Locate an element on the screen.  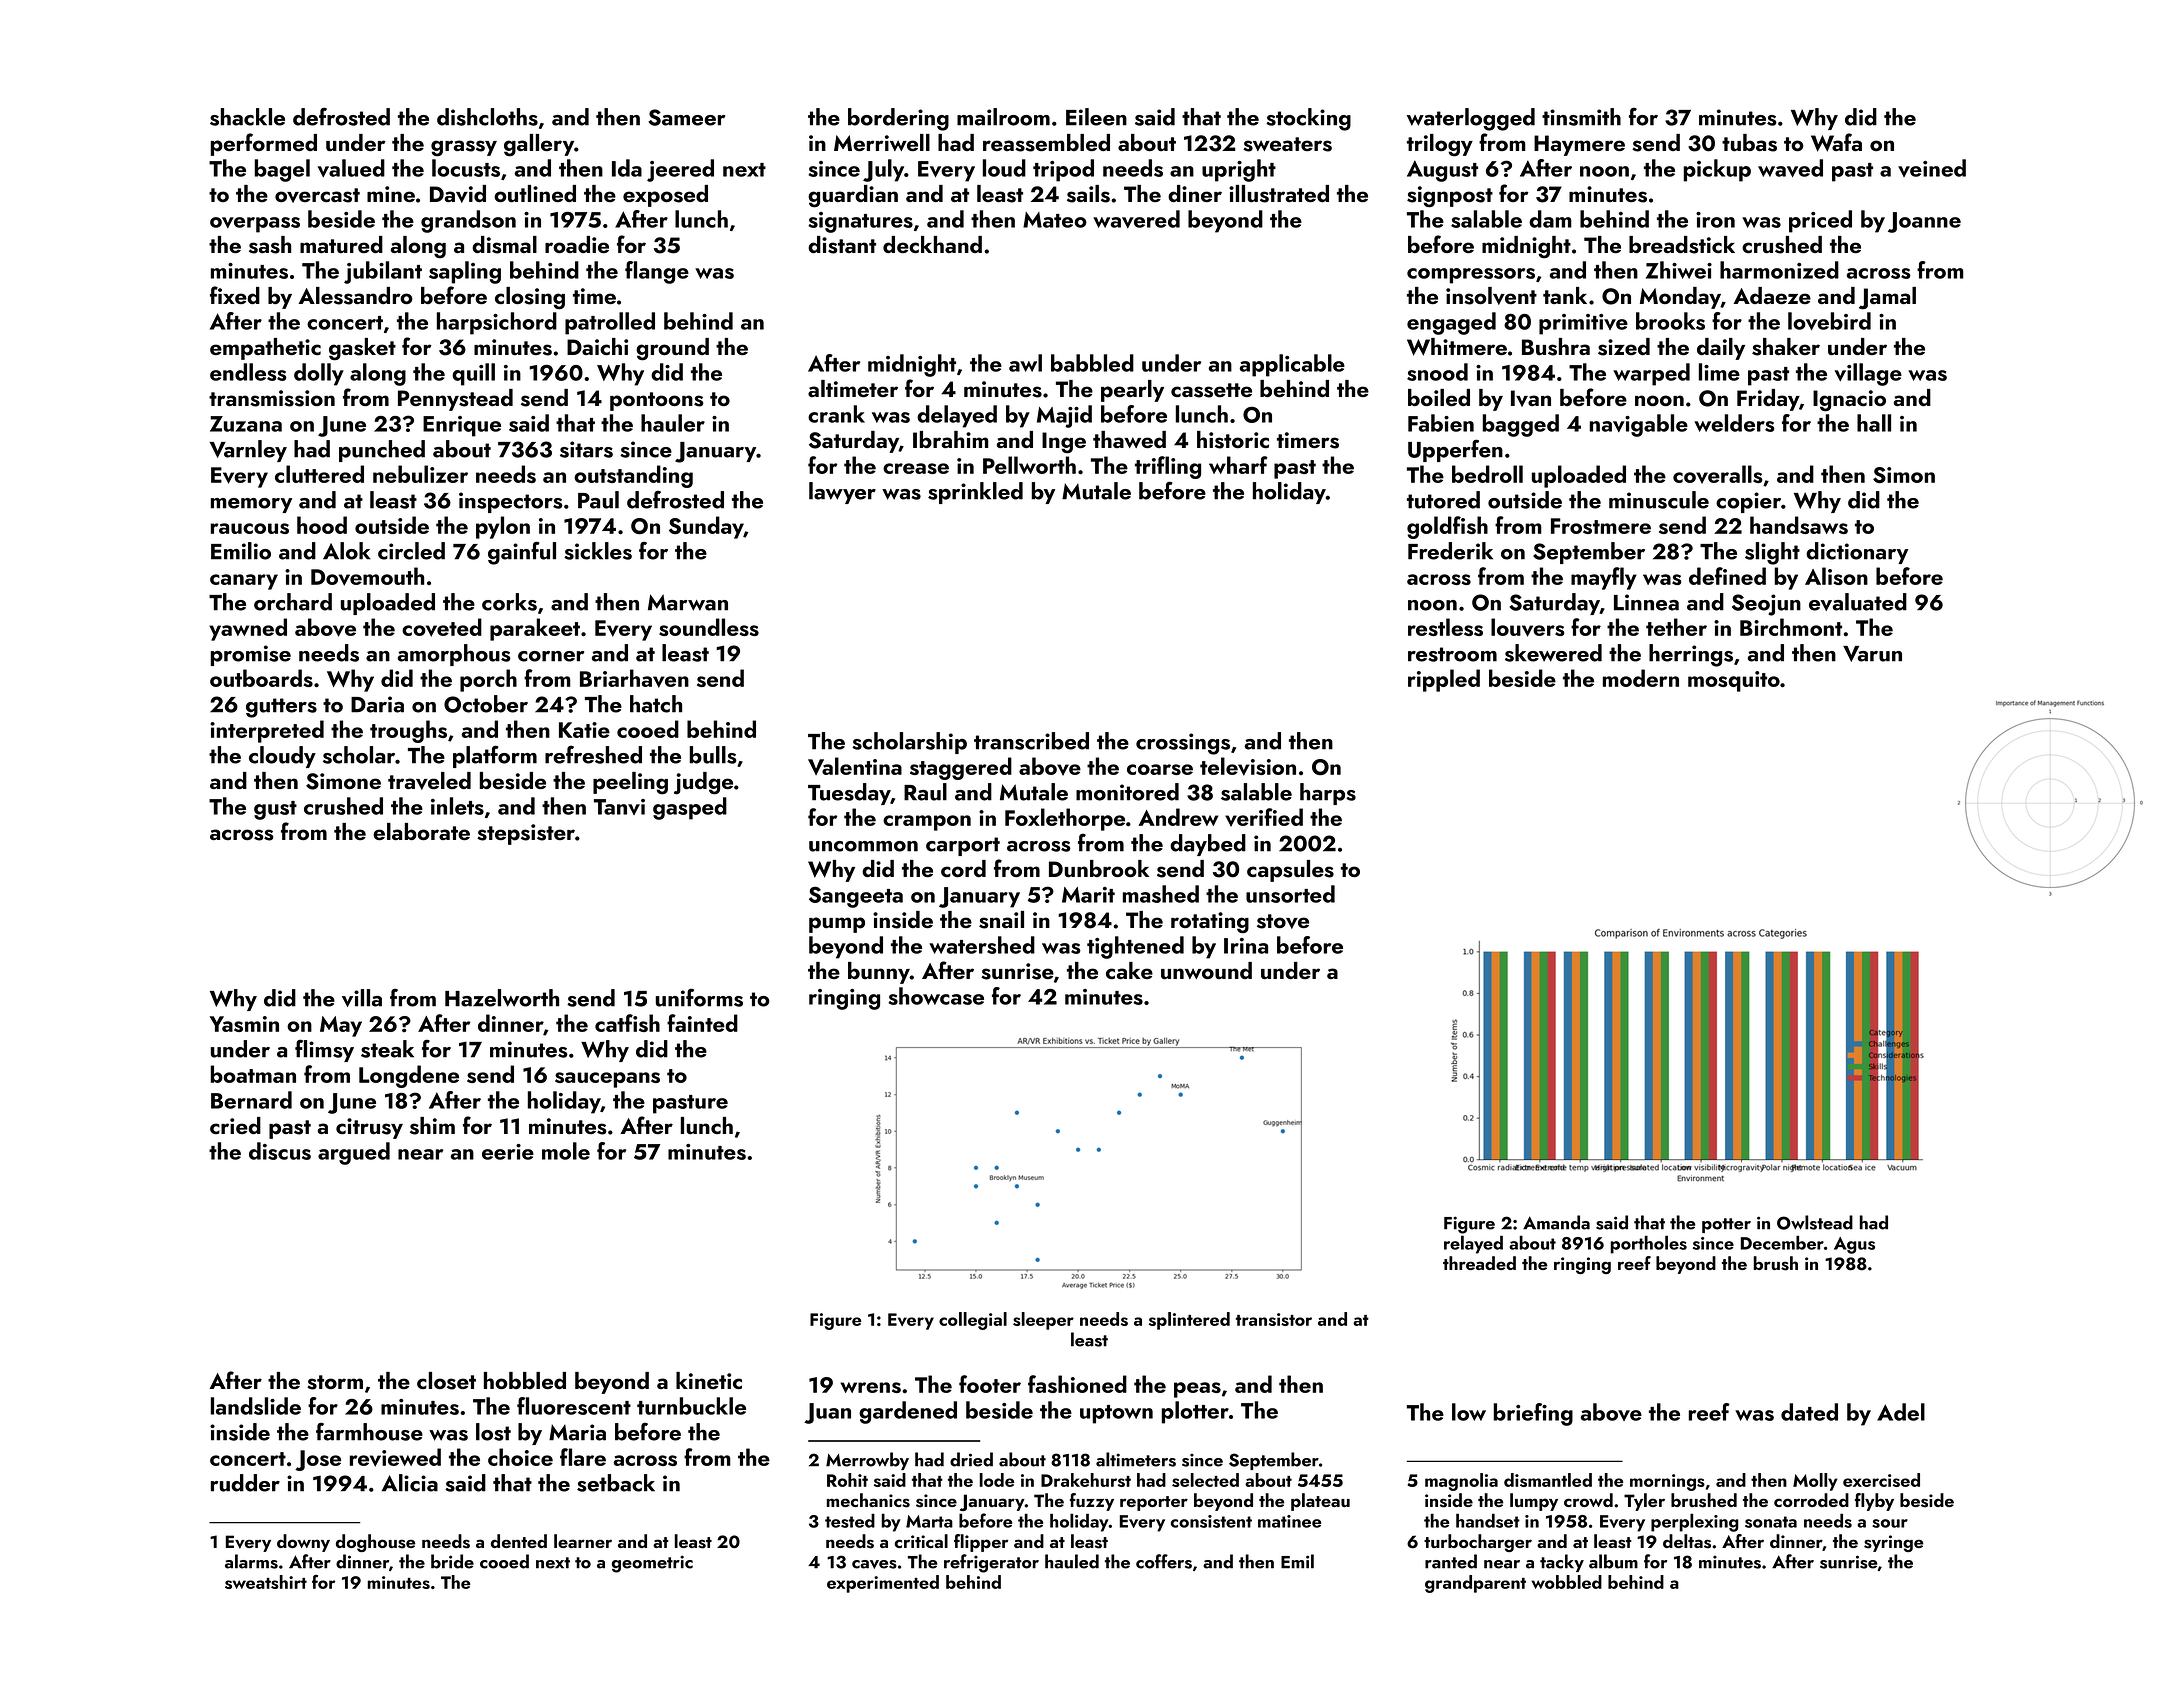
coveted is located at coordinates (442, 627).
